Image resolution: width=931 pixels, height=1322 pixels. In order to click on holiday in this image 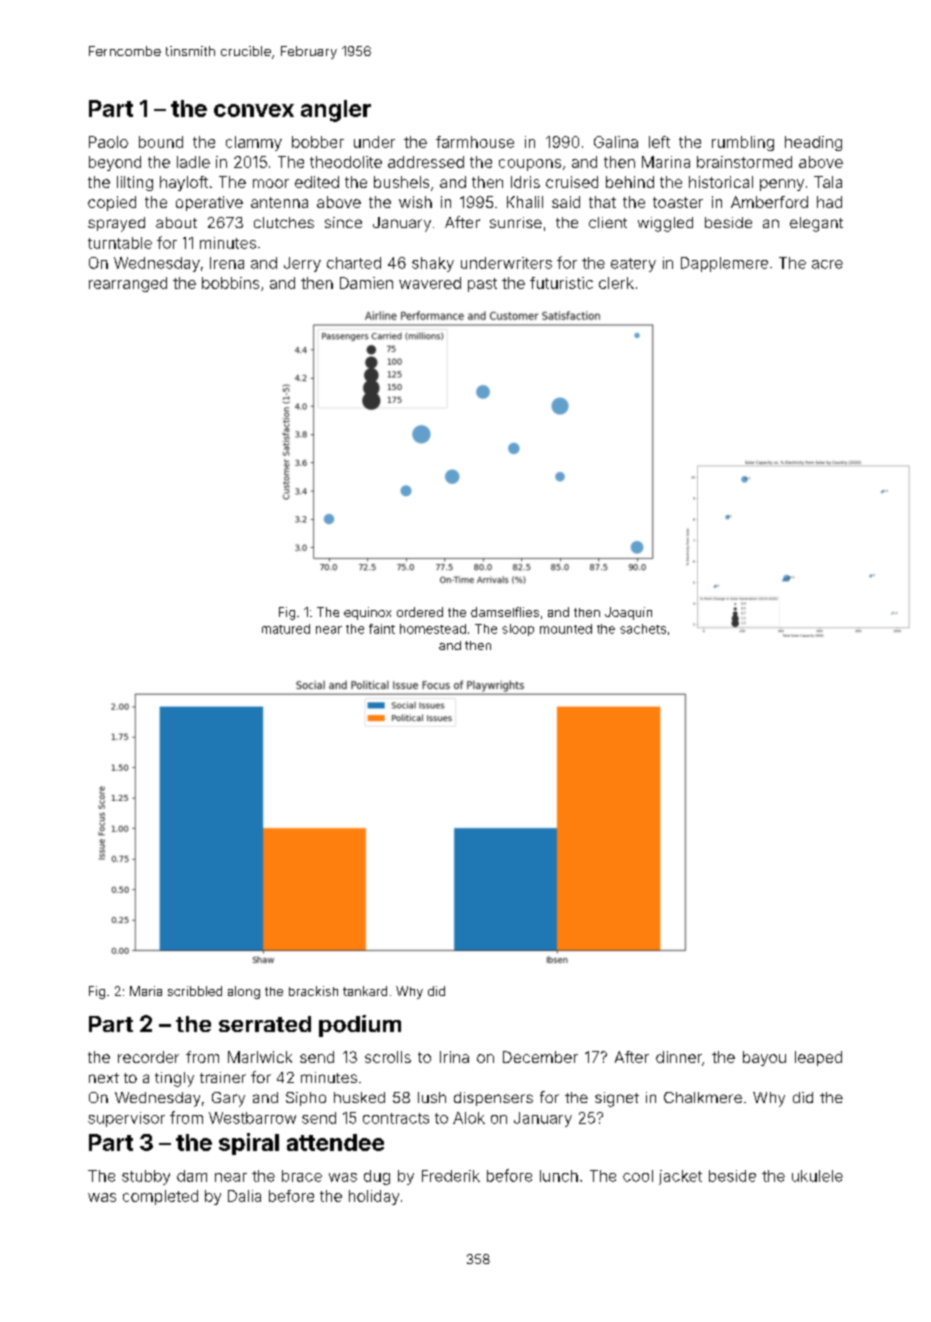, I will do `click(374, 1197)`.
